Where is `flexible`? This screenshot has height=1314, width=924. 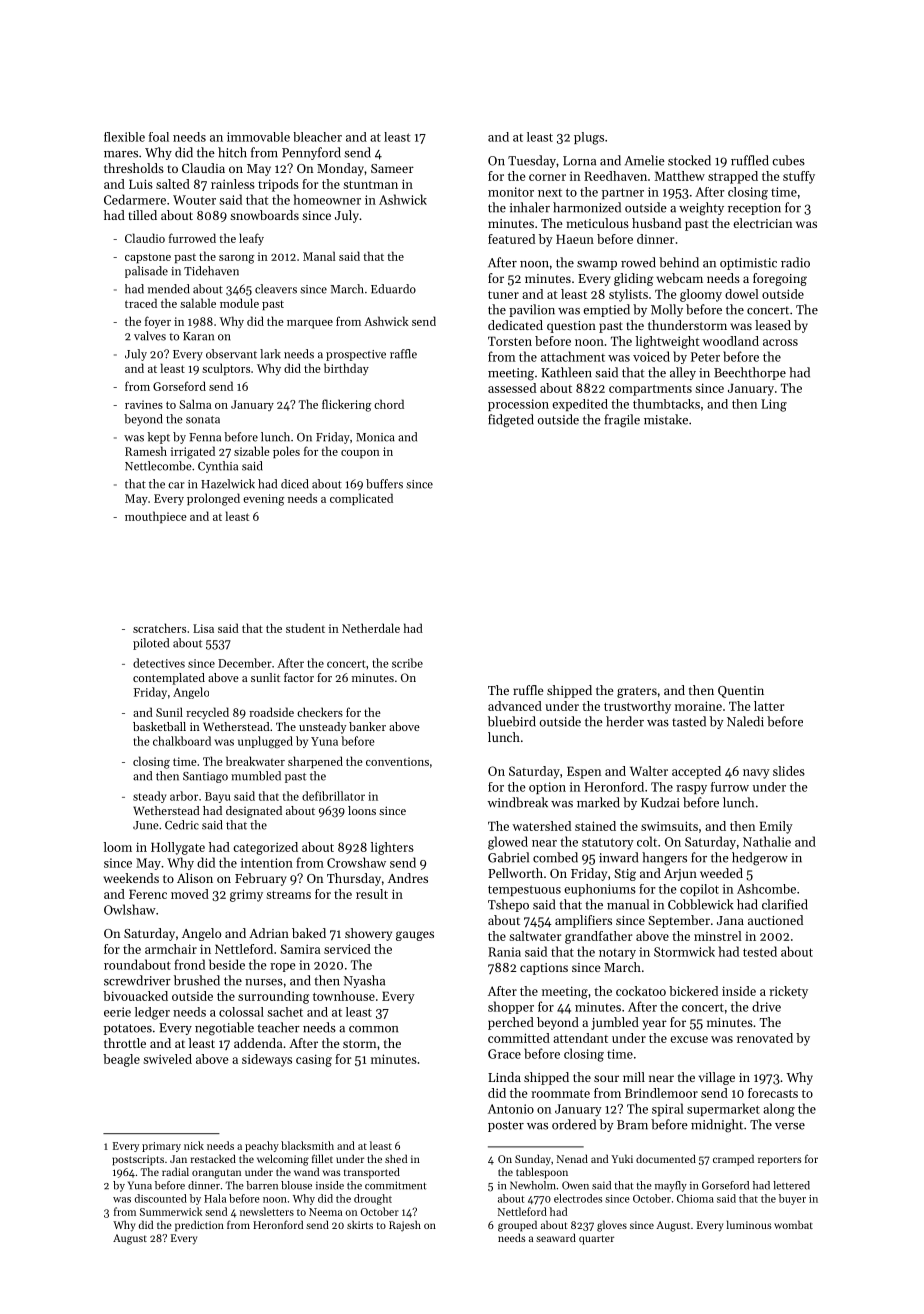
flexible is located at coordinates (124, 137).
